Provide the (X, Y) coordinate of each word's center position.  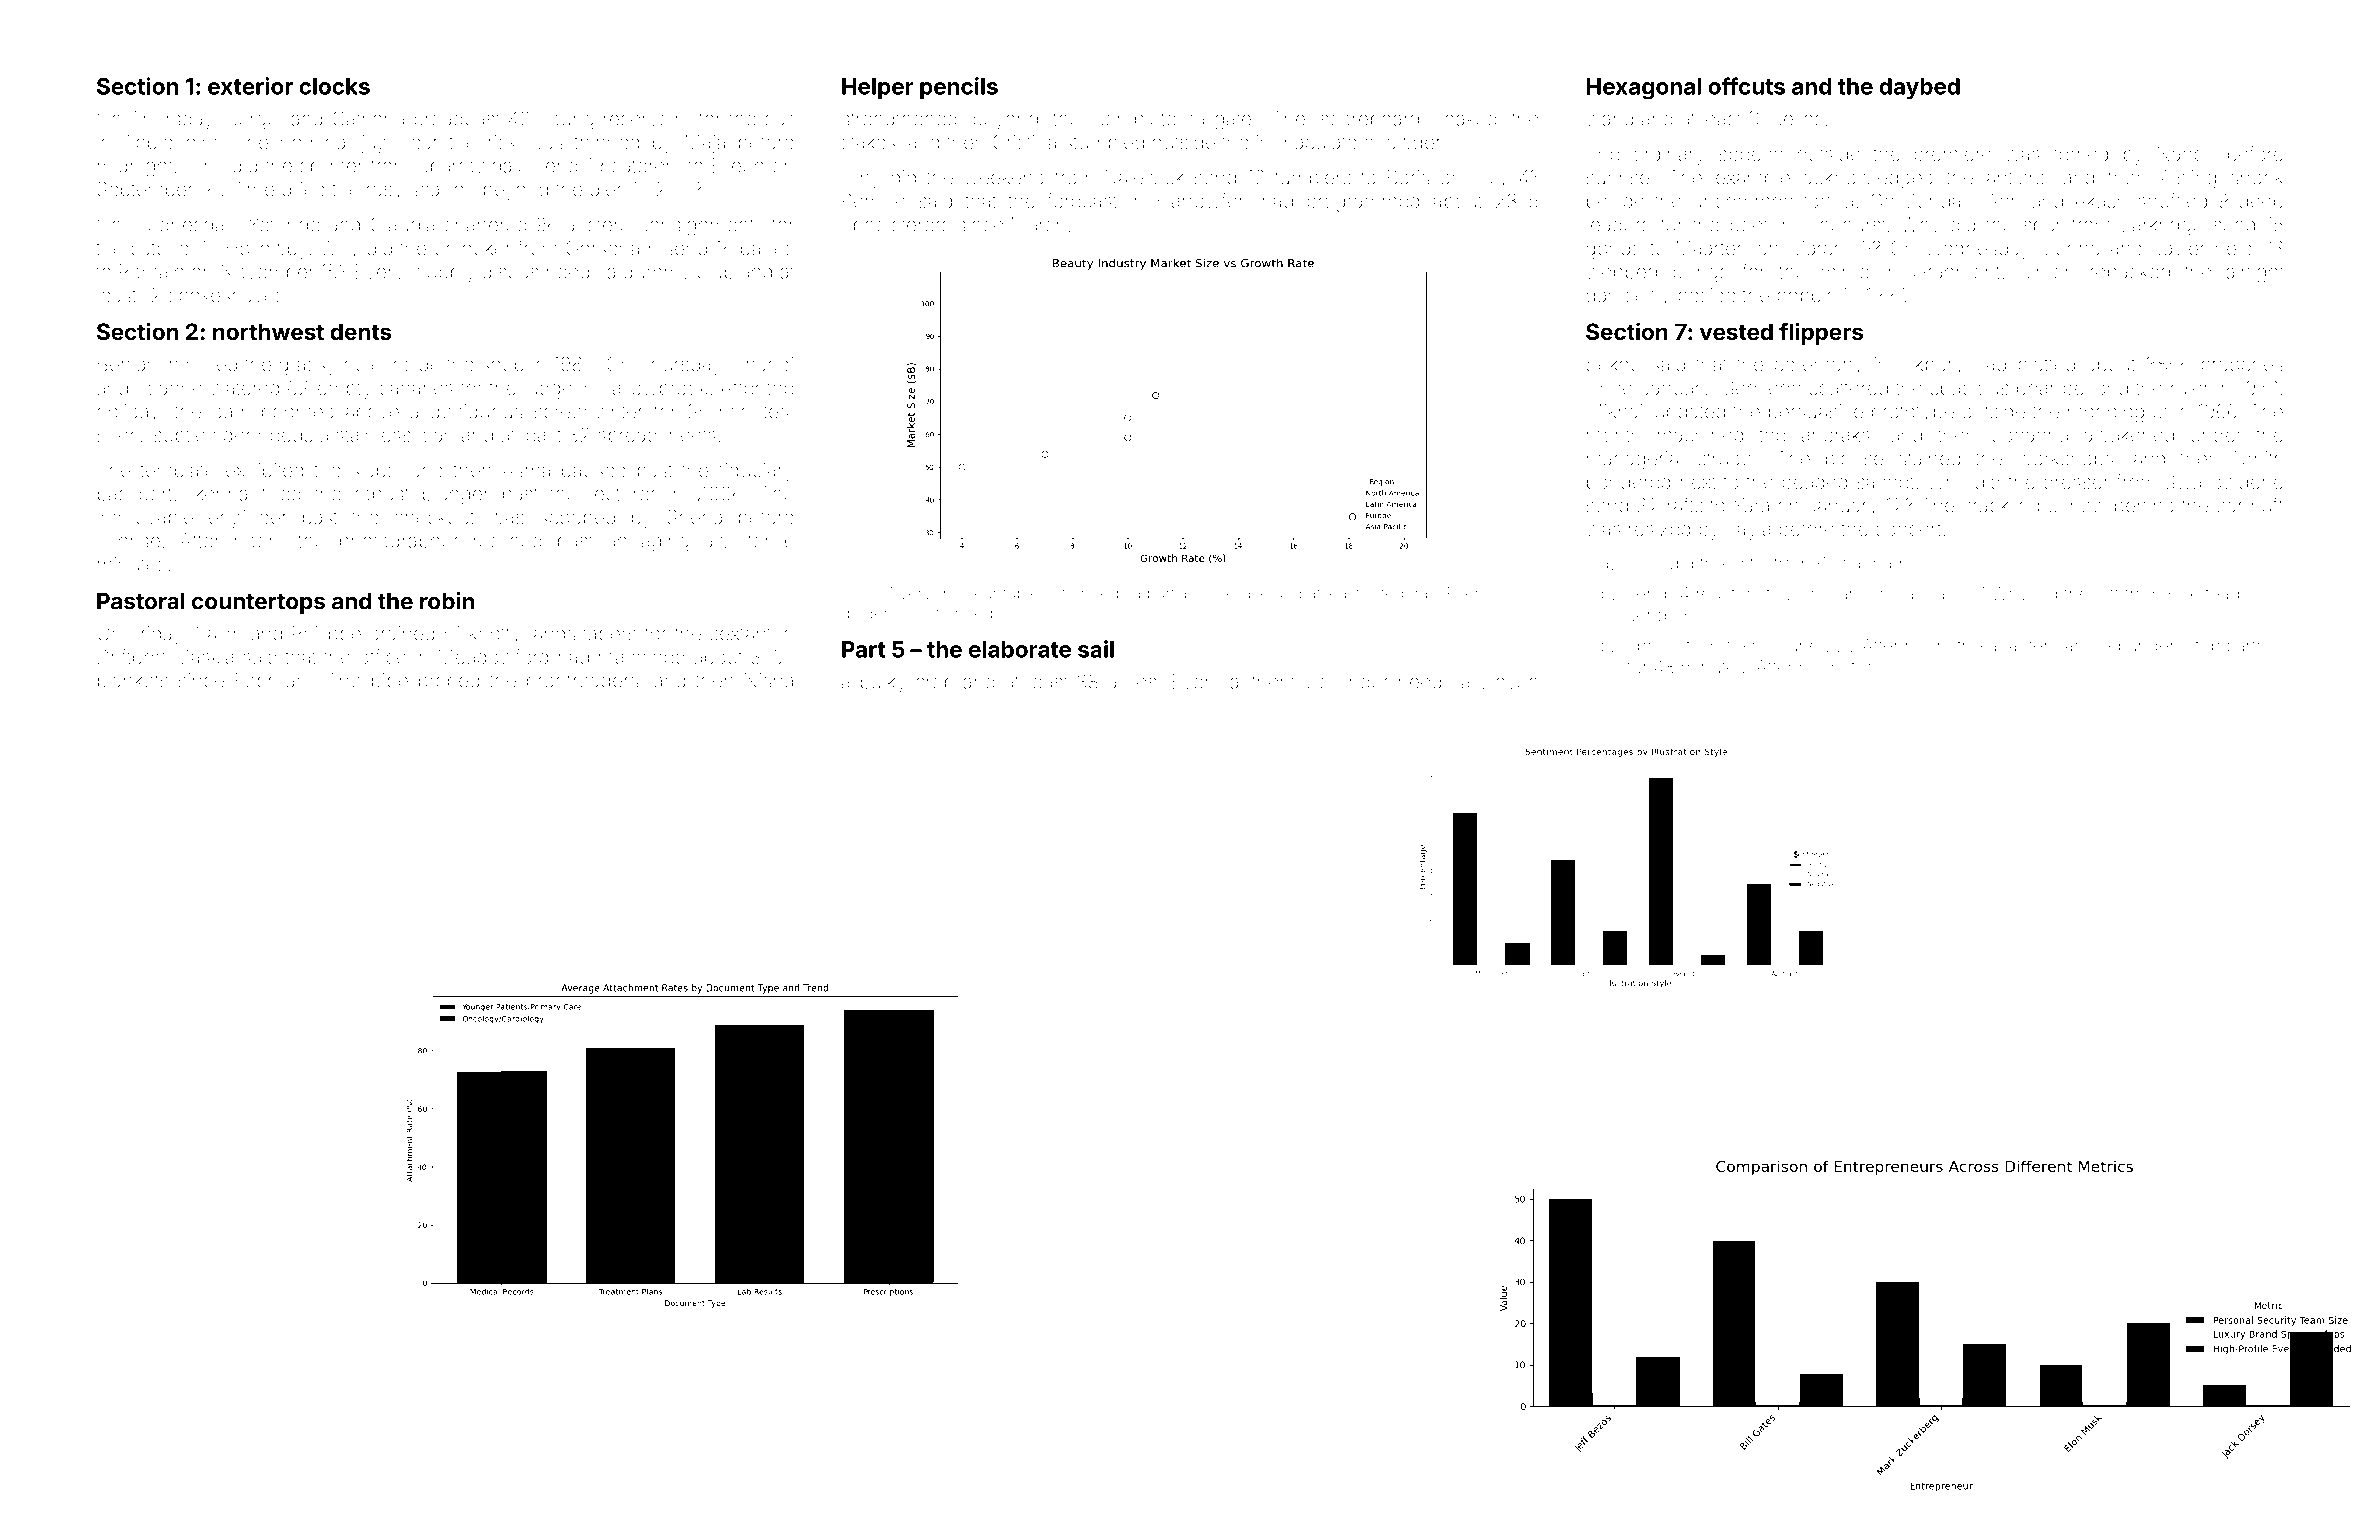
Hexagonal (1643, 89)
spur (2042, 228)
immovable (145, 517)
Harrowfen (1203, 200)
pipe (390, 682)
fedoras (1408, 593)
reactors (1728, 595)
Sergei (254, 120)
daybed (1919, 88)
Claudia (402, 224)
